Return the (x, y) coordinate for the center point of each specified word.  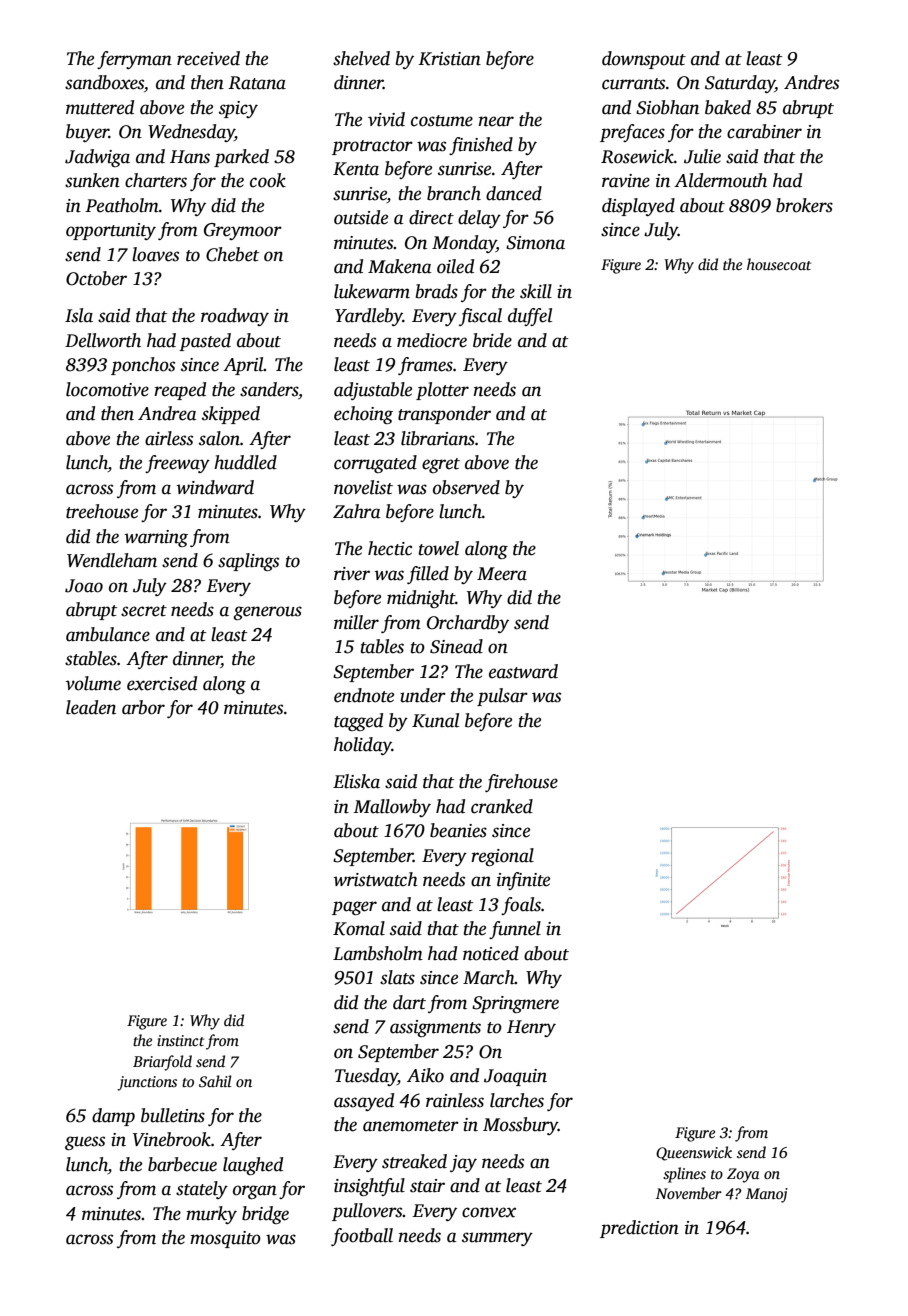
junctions (147, 1083)
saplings (248, 562)
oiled (455, 266)
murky (211, 1215)
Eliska (356, 781)
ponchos (143, 366)
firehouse (521, 783)
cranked (502, 806)
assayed (364, 1102)
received (208, 58)
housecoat (779, 264)
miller (356, 622)
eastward (523, 671)
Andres (811, 82)
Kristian (449, 59)
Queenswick (694, 1153)
